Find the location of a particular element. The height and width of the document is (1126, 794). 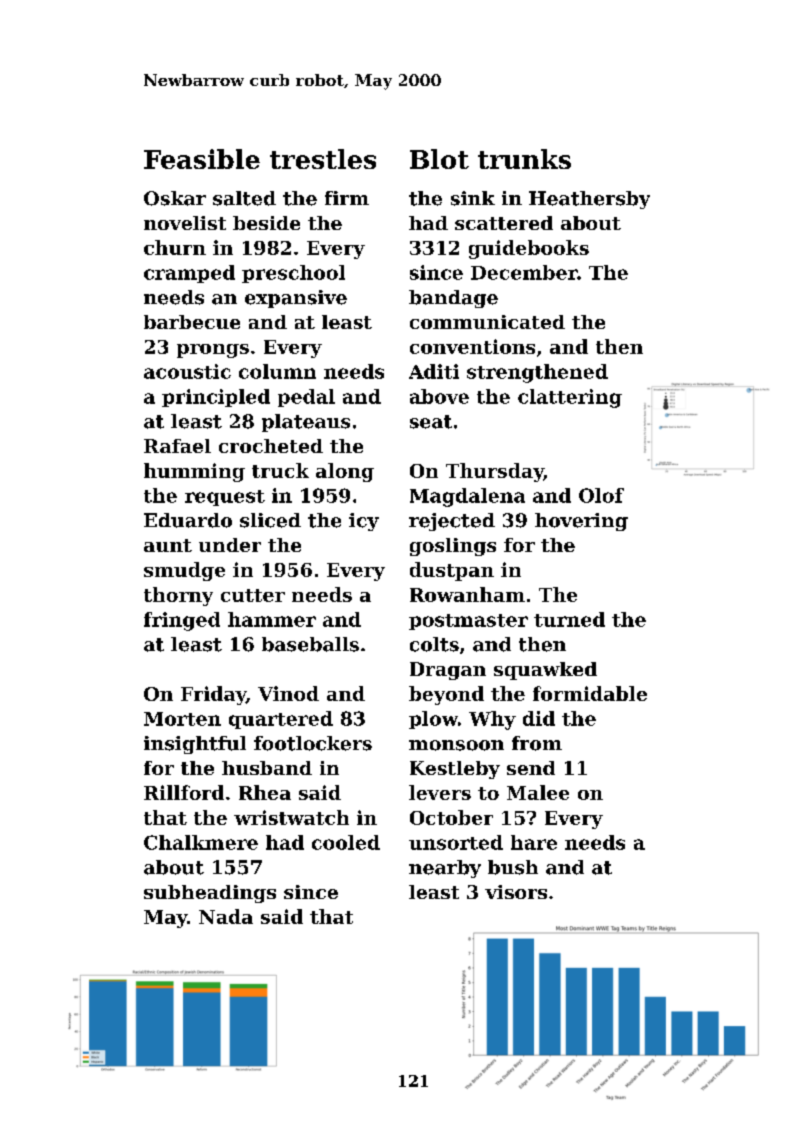

thorny is located at coordinates (178, 596).
